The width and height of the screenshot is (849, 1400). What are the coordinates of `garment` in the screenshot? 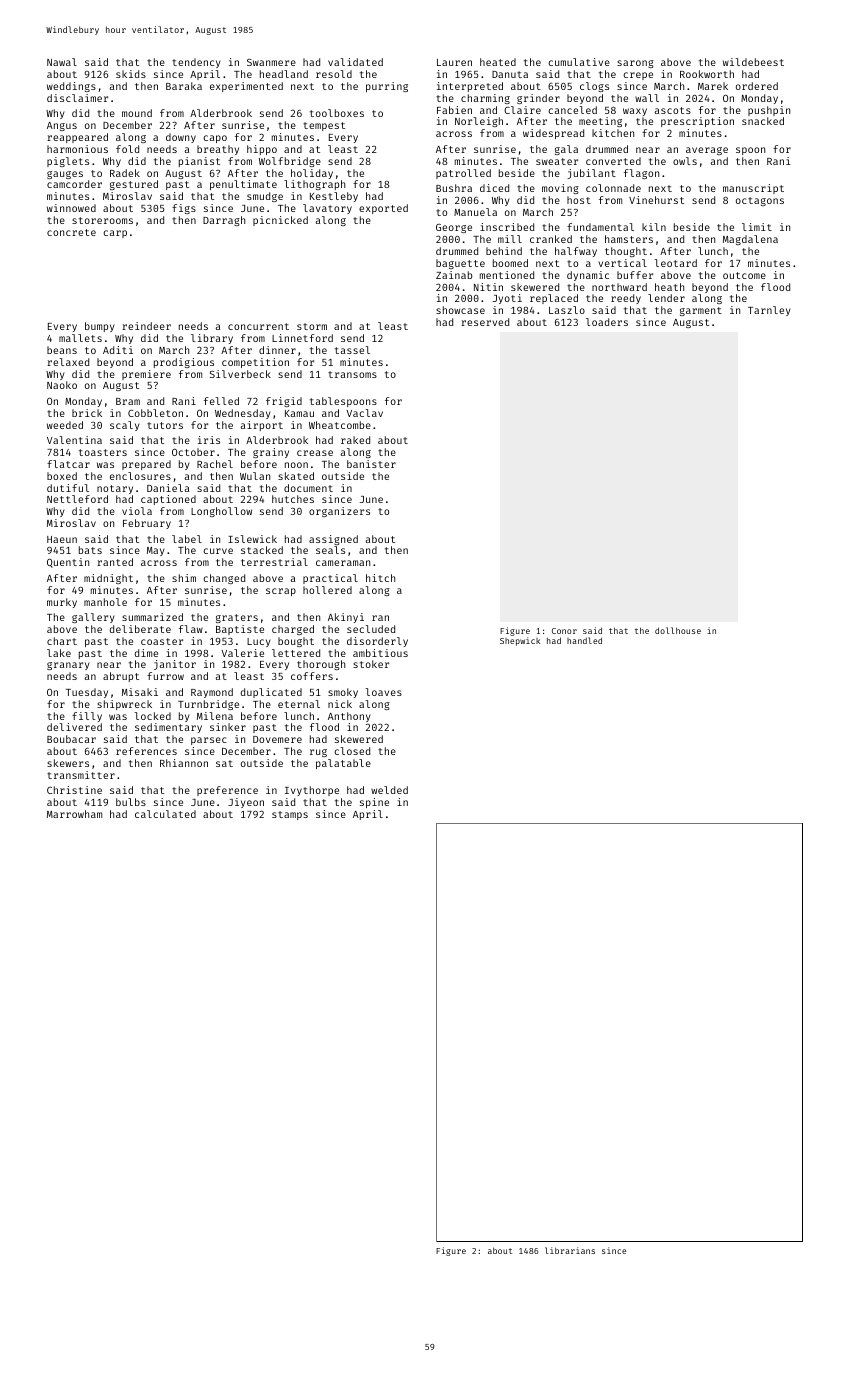 It's located at (701, 311).
